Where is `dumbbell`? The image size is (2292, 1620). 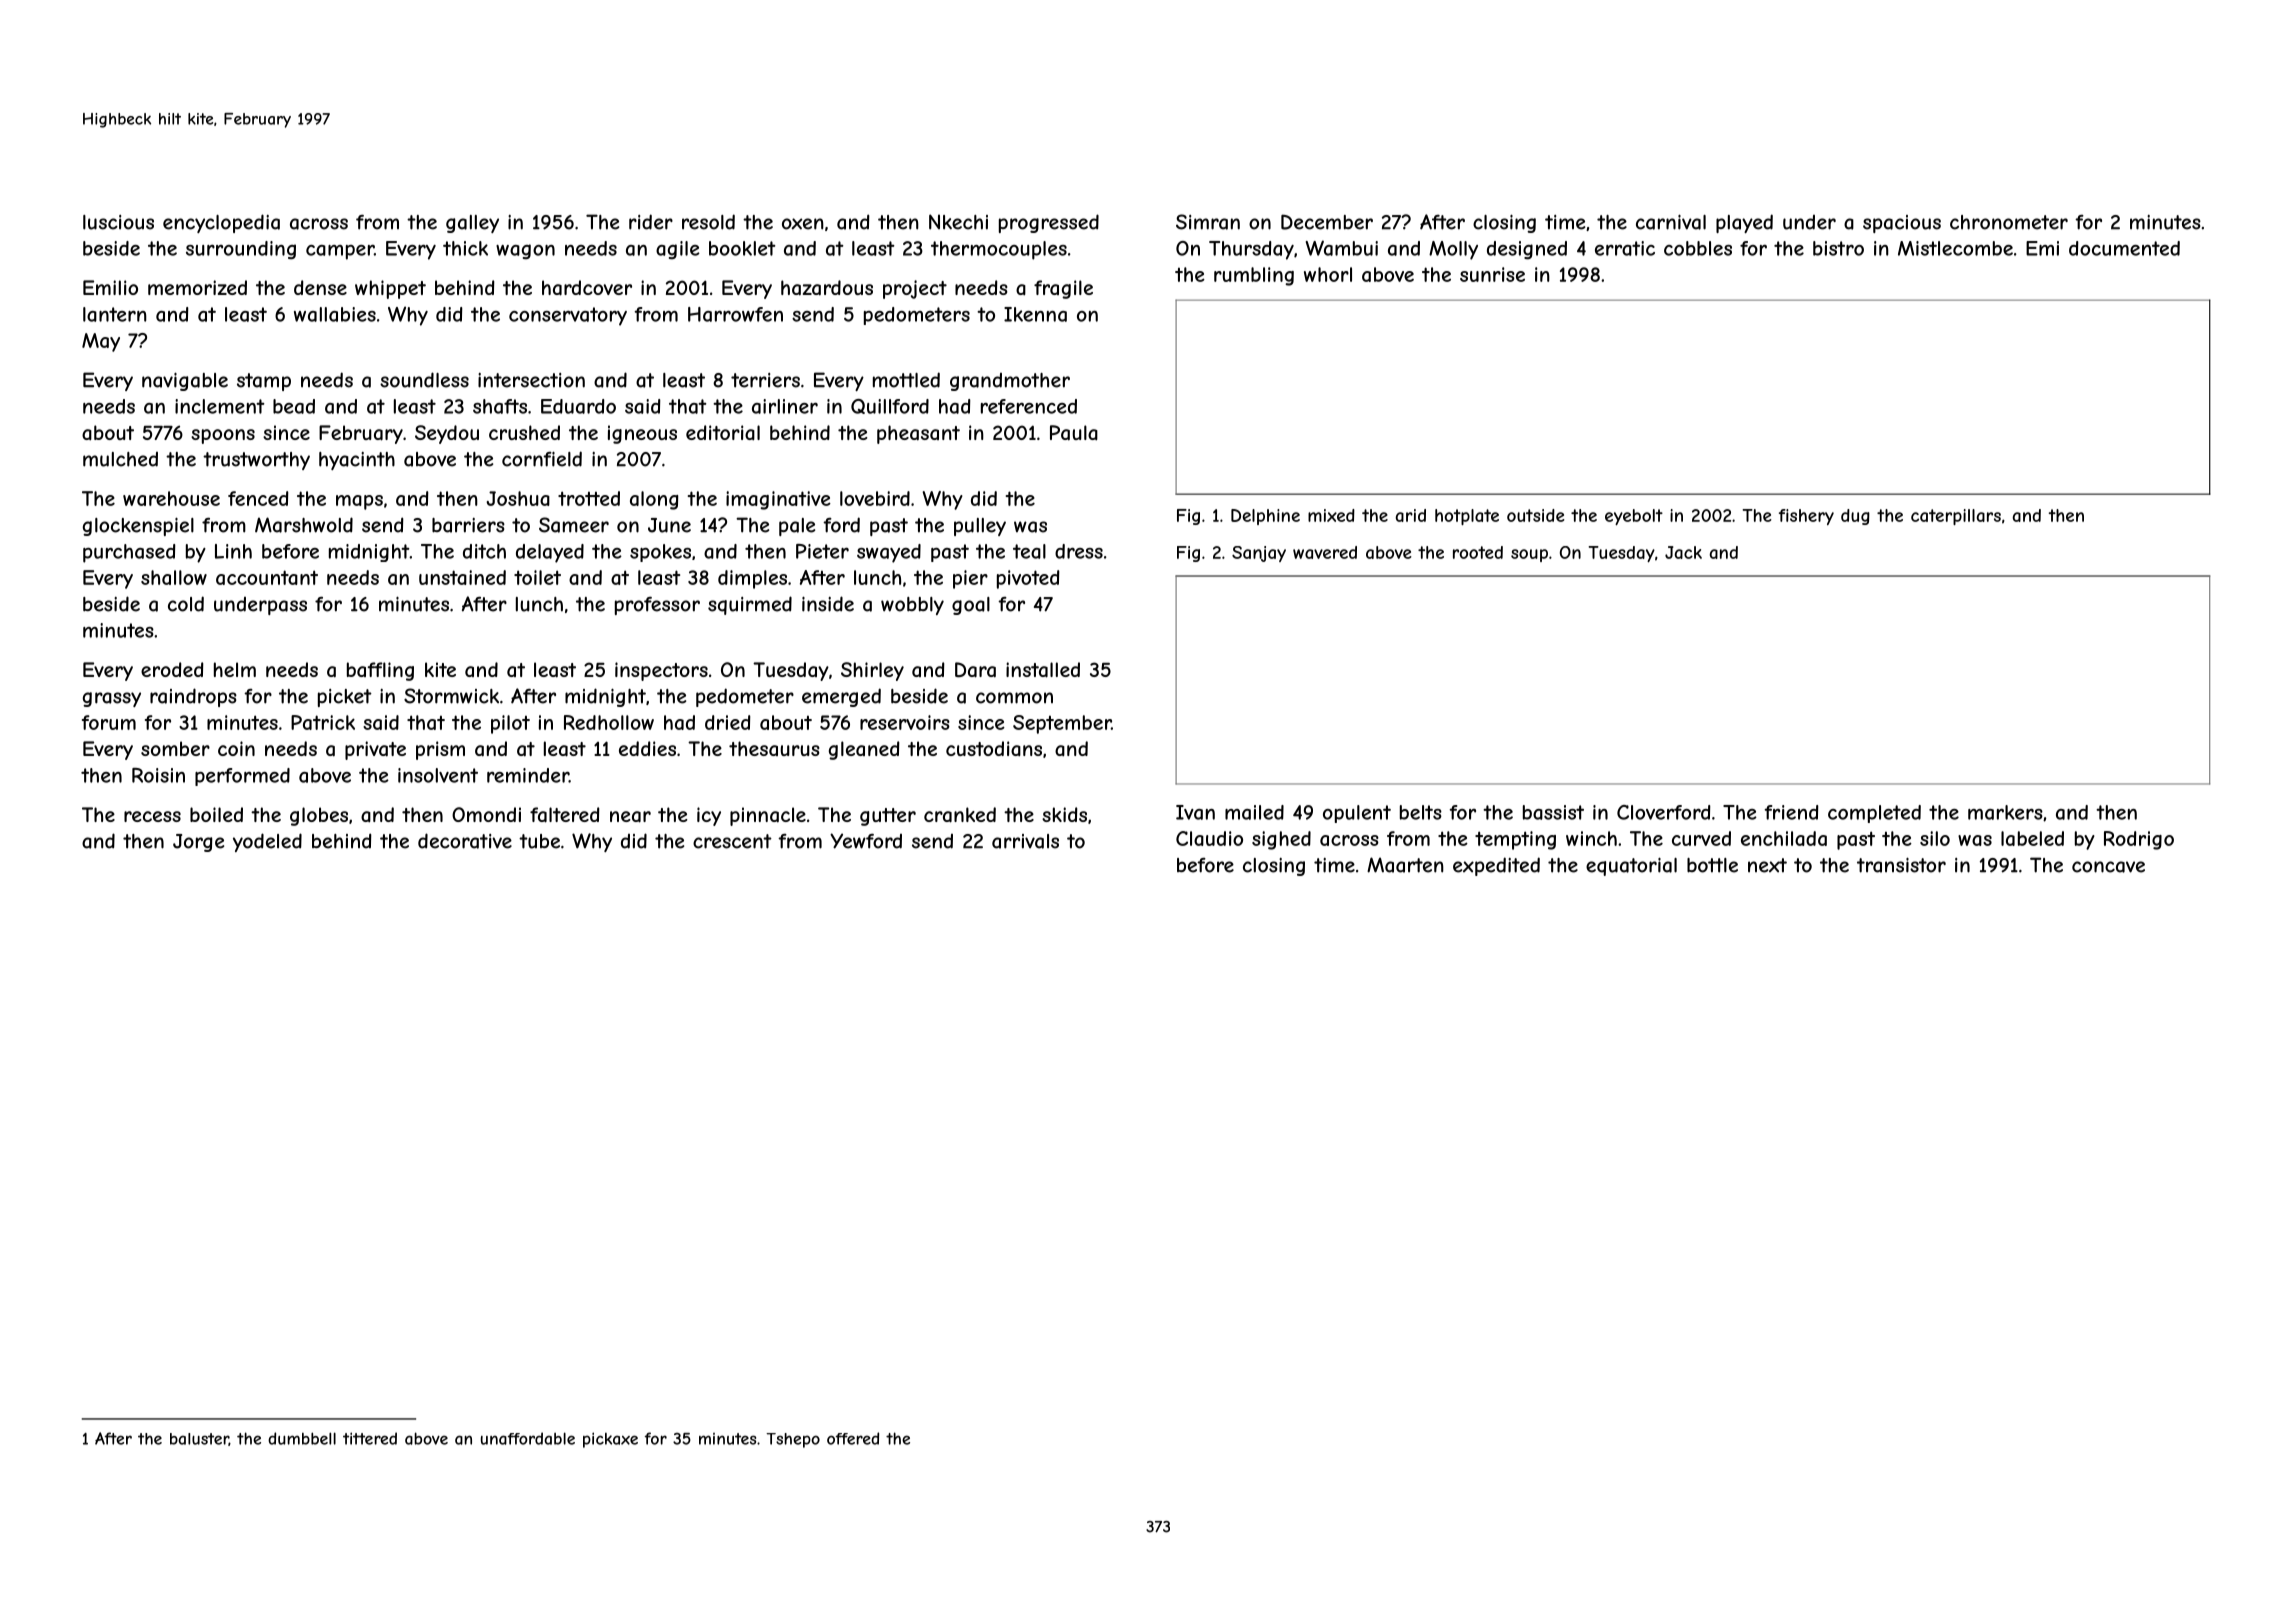
dumbbell is located at coordinates (302, 1438).
